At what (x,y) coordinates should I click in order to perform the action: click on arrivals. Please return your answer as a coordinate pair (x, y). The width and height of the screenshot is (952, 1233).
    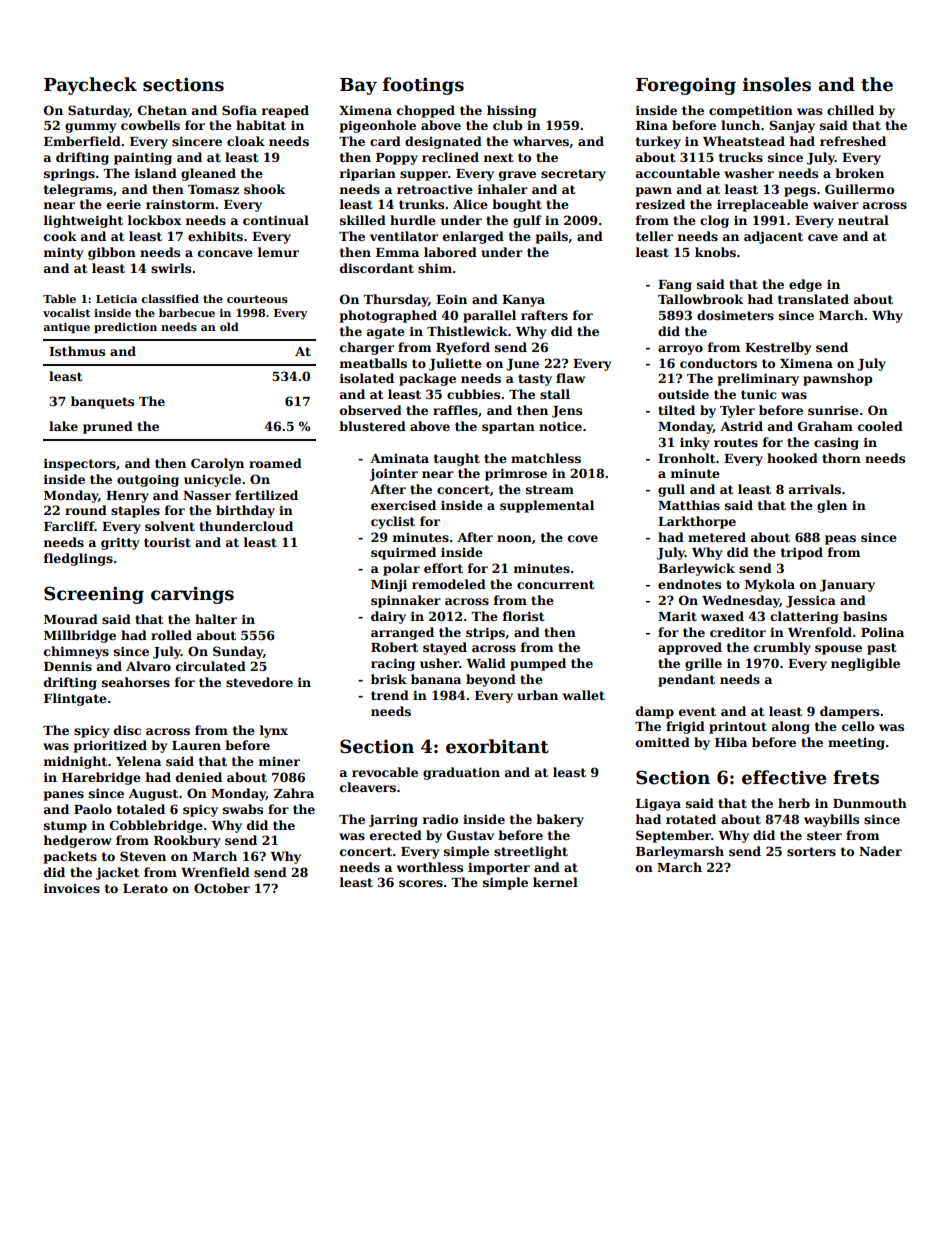
    Looking at the image, I should click on (815, 489).
